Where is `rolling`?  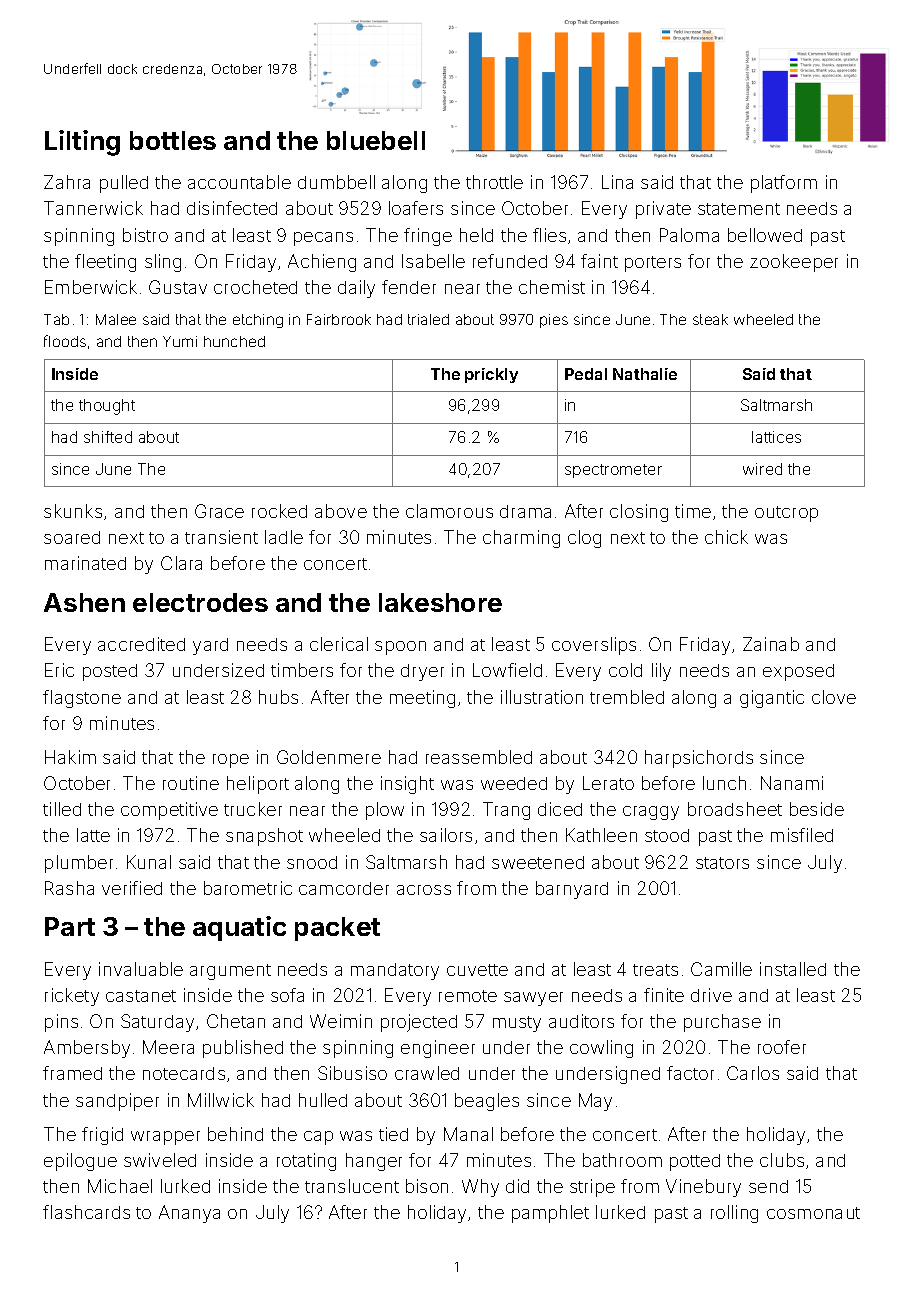
rolling is located at coordinates (734, 1214).
